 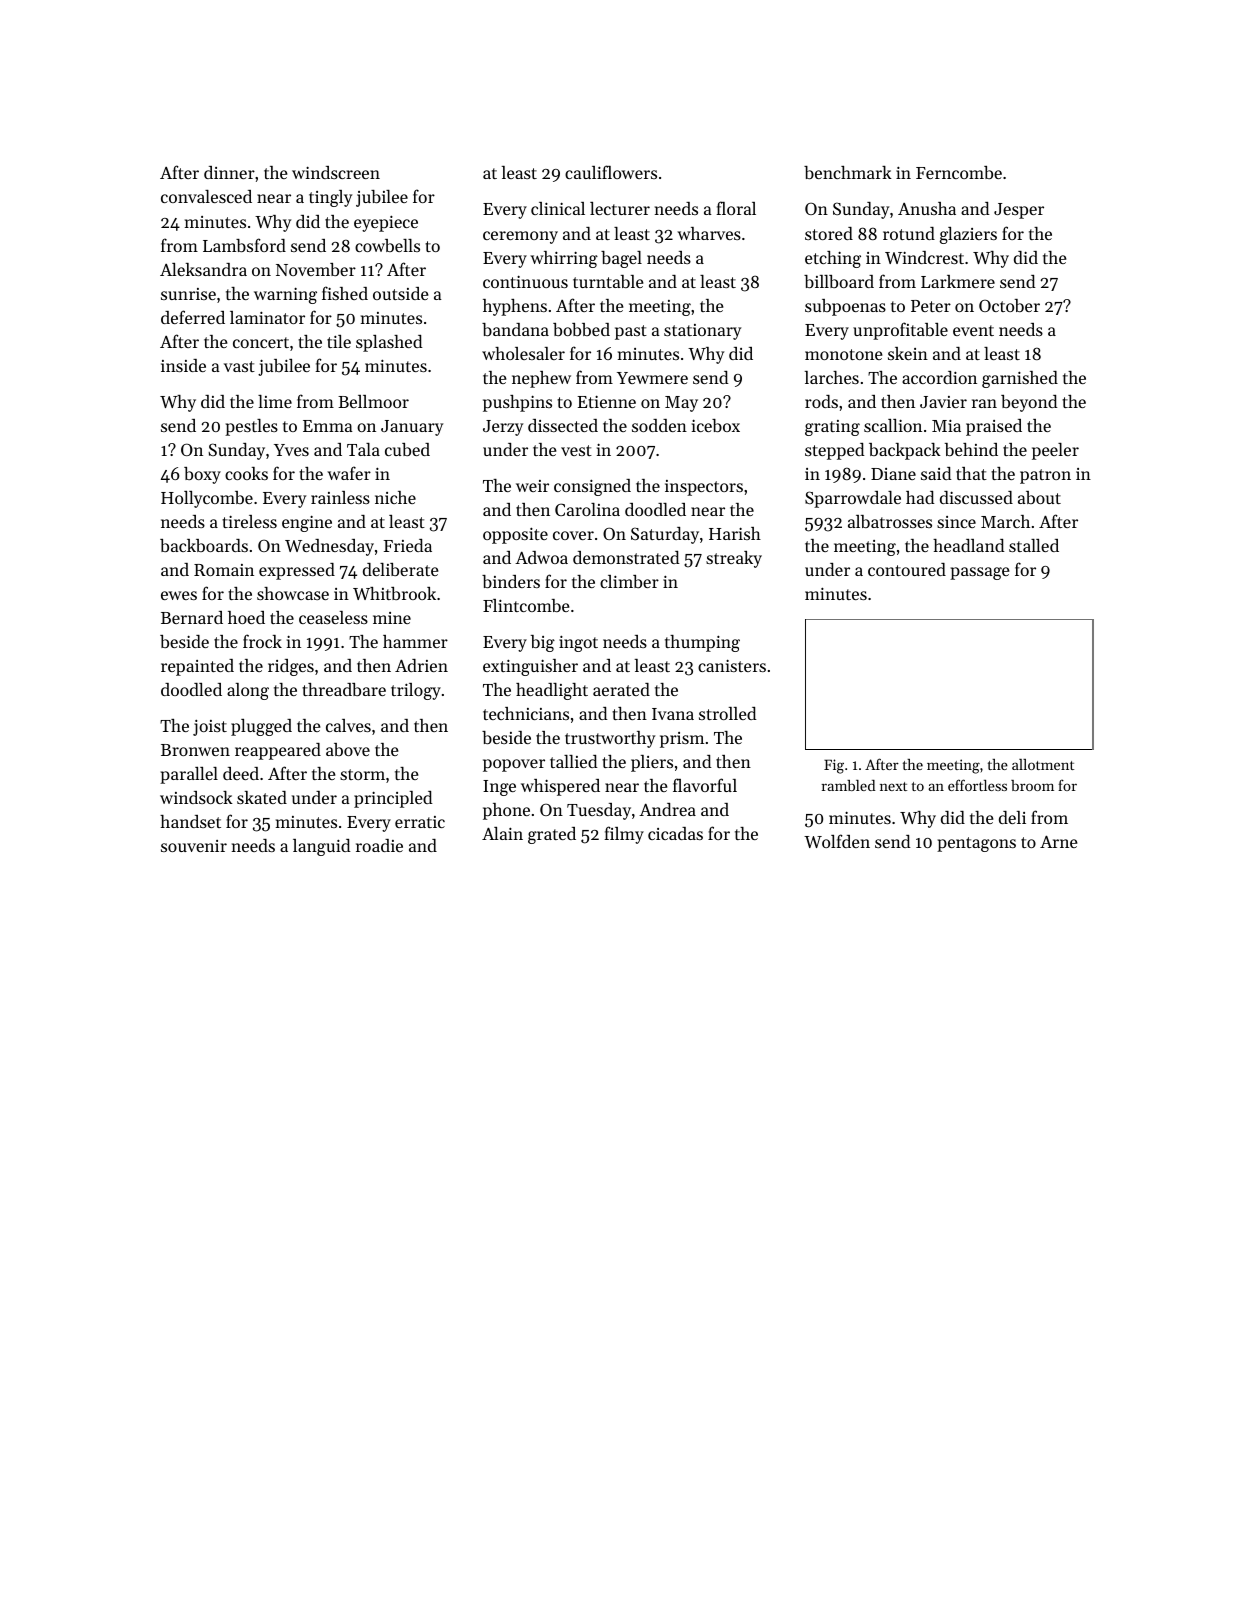 I want to click on cauliflowers, so click(x=611, y=172).
